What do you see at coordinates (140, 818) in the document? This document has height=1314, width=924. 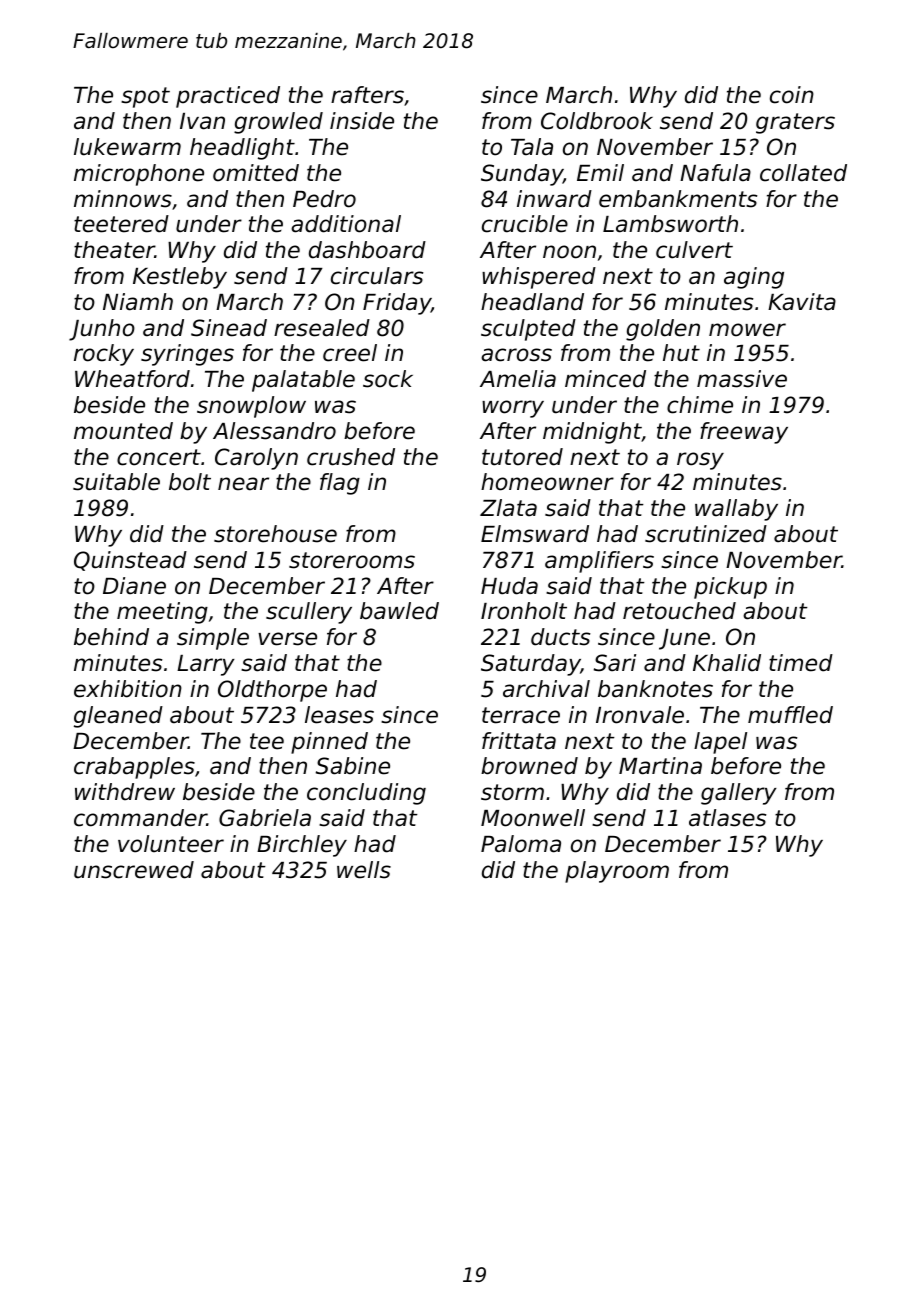 I see `commander` at bounding box center [140, 818].
